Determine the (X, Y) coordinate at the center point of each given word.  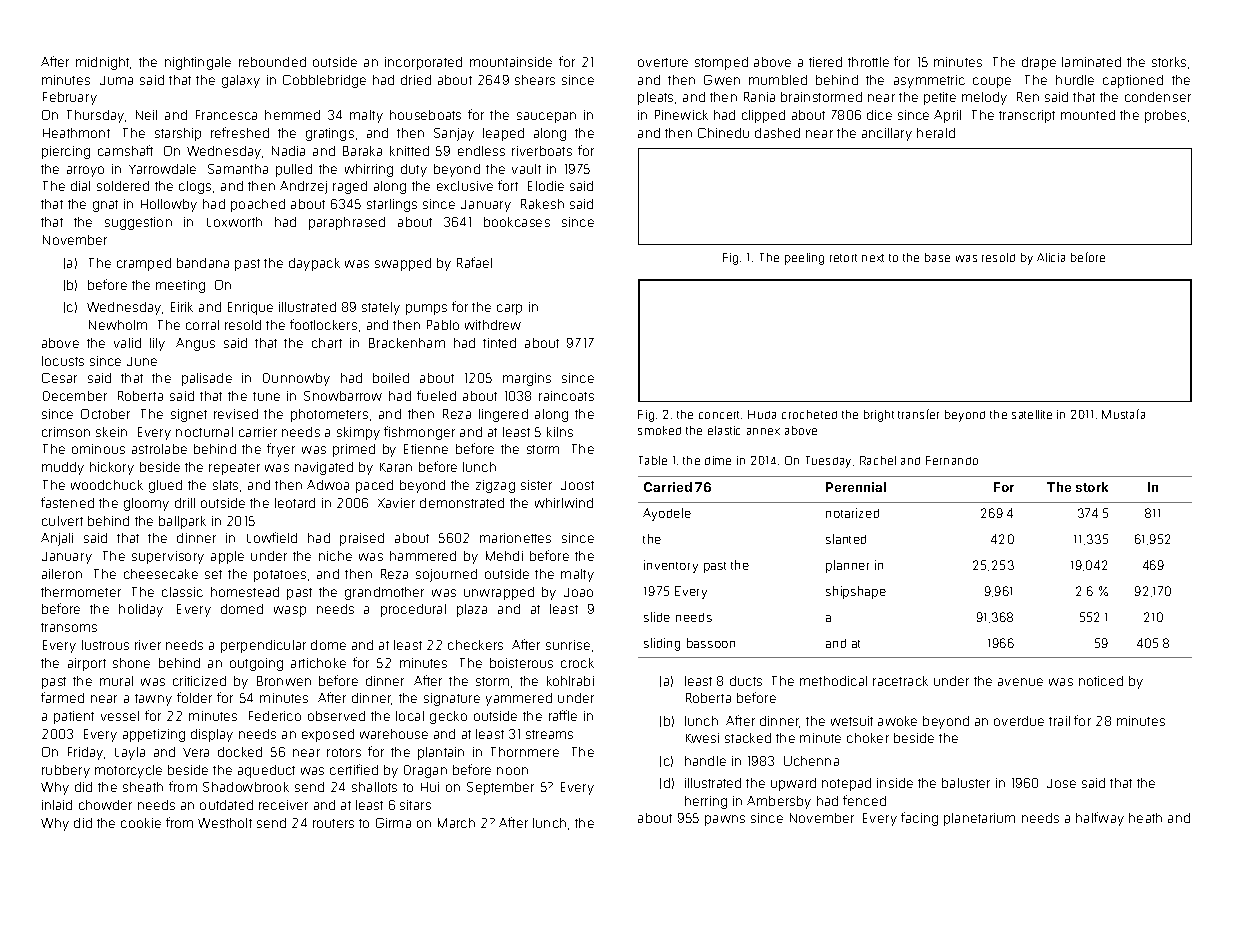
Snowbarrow (343, 396)
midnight (102, 63)
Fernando (952, 460)
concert (719, 415)
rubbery (66, 771)
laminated (1091, 62)
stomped (721, 63)
